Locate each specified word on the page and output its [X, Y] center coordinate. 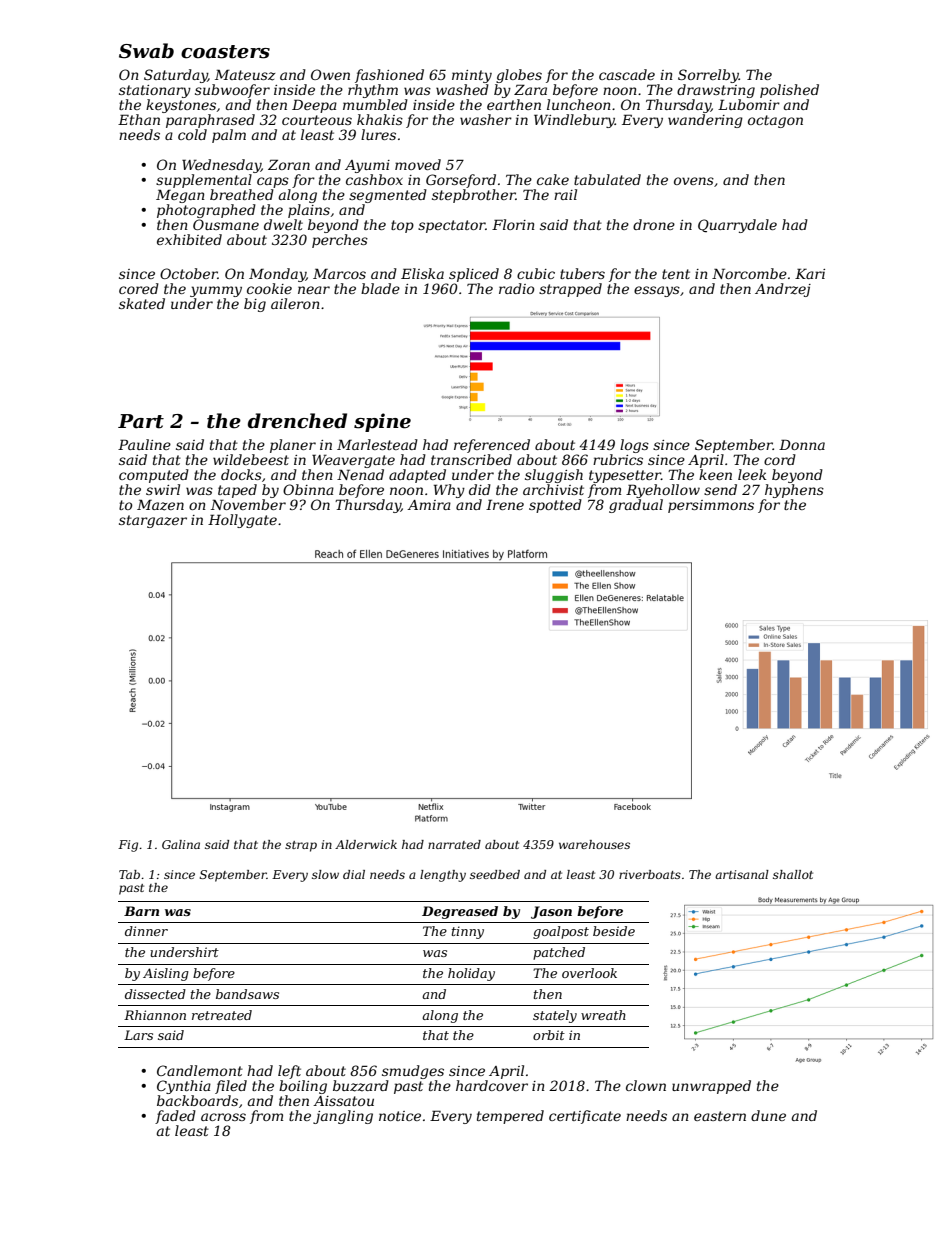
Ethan [139, 119]
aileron [295, 303]
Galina [181, 844]
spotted [555, 506]
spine [382, 422]
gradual [636, 506]
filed [231, 1087]
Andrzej [783, 290]
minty [472, 76]
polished [789, 91]
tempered [510, 1117]
